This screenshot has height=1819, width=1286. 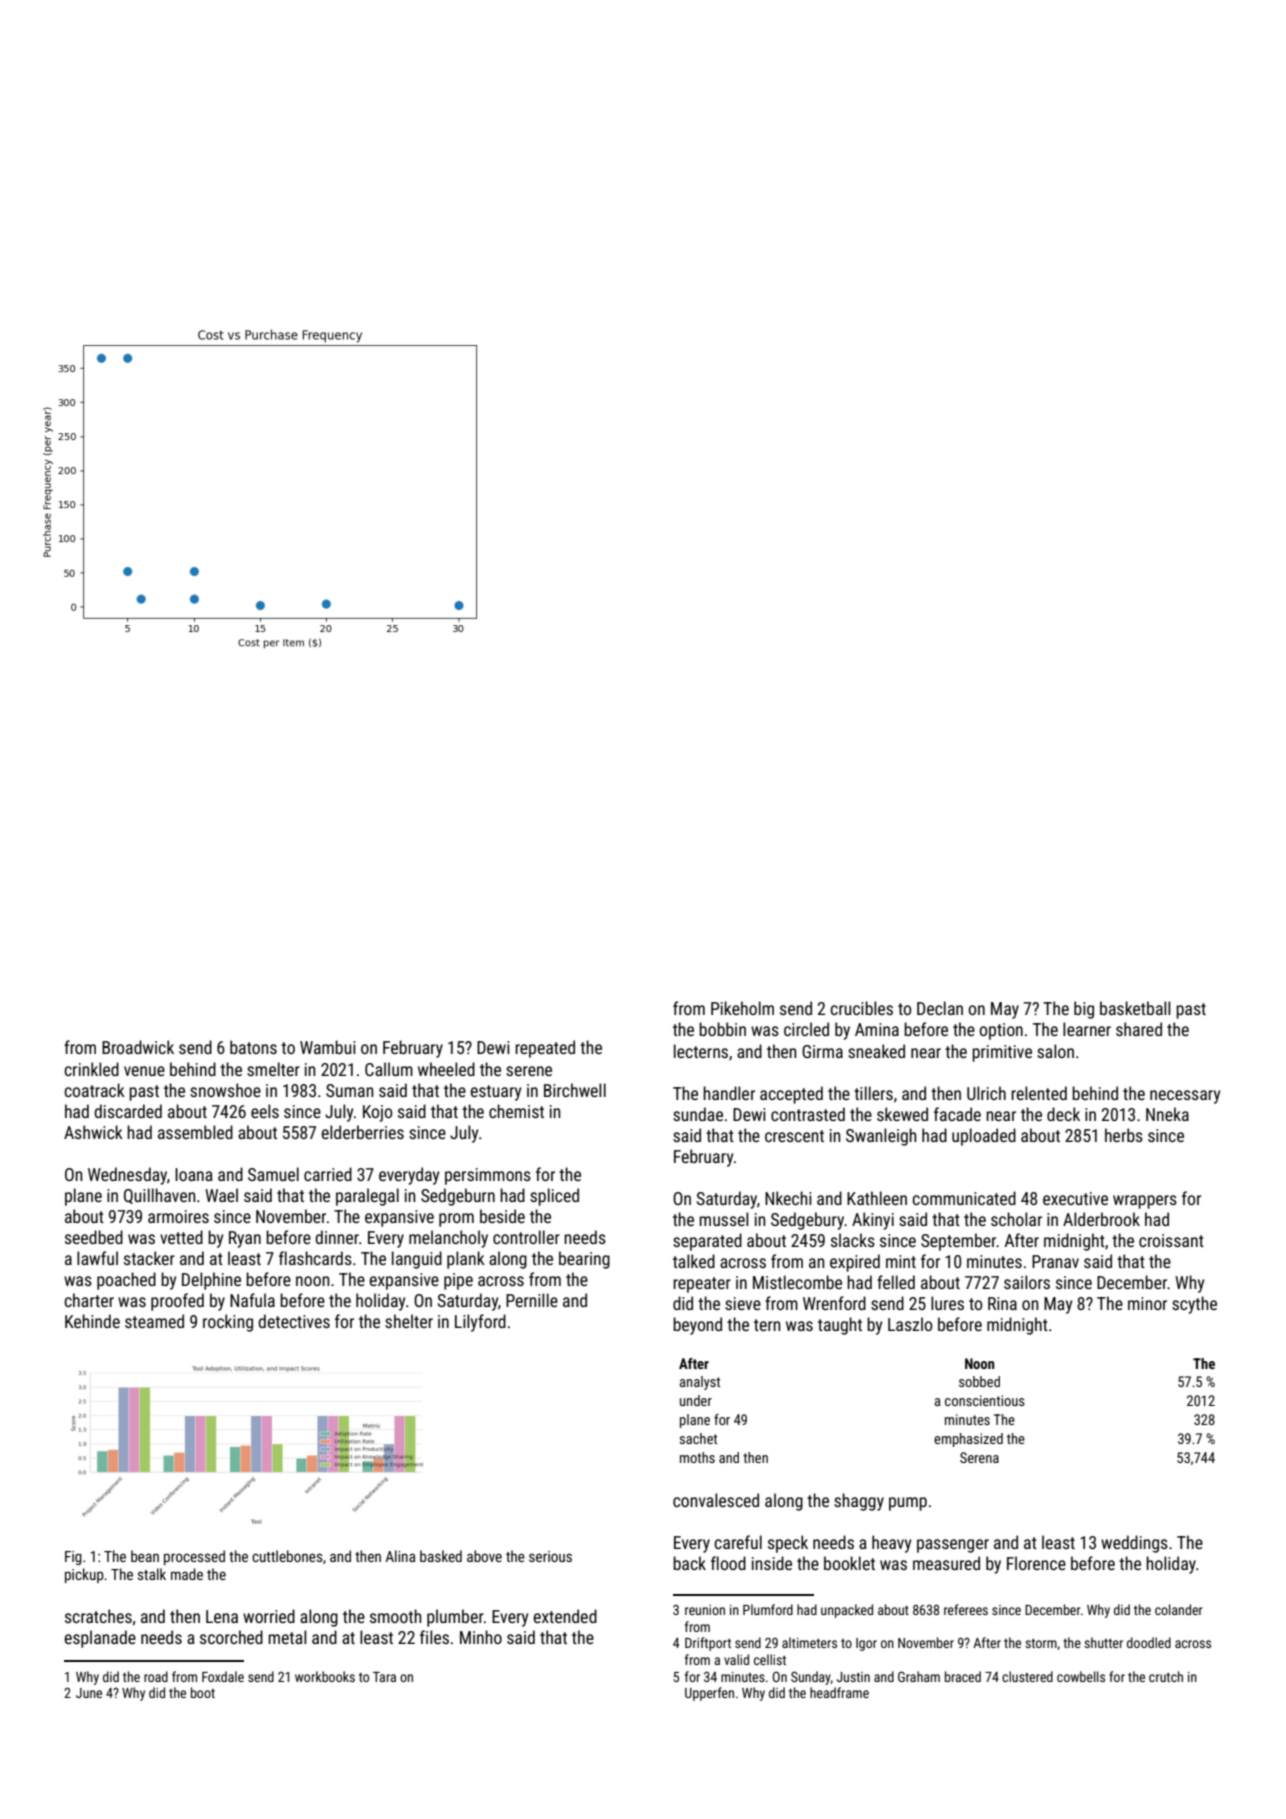 I want to click on croissant, so click(x=1171, y=1240).
